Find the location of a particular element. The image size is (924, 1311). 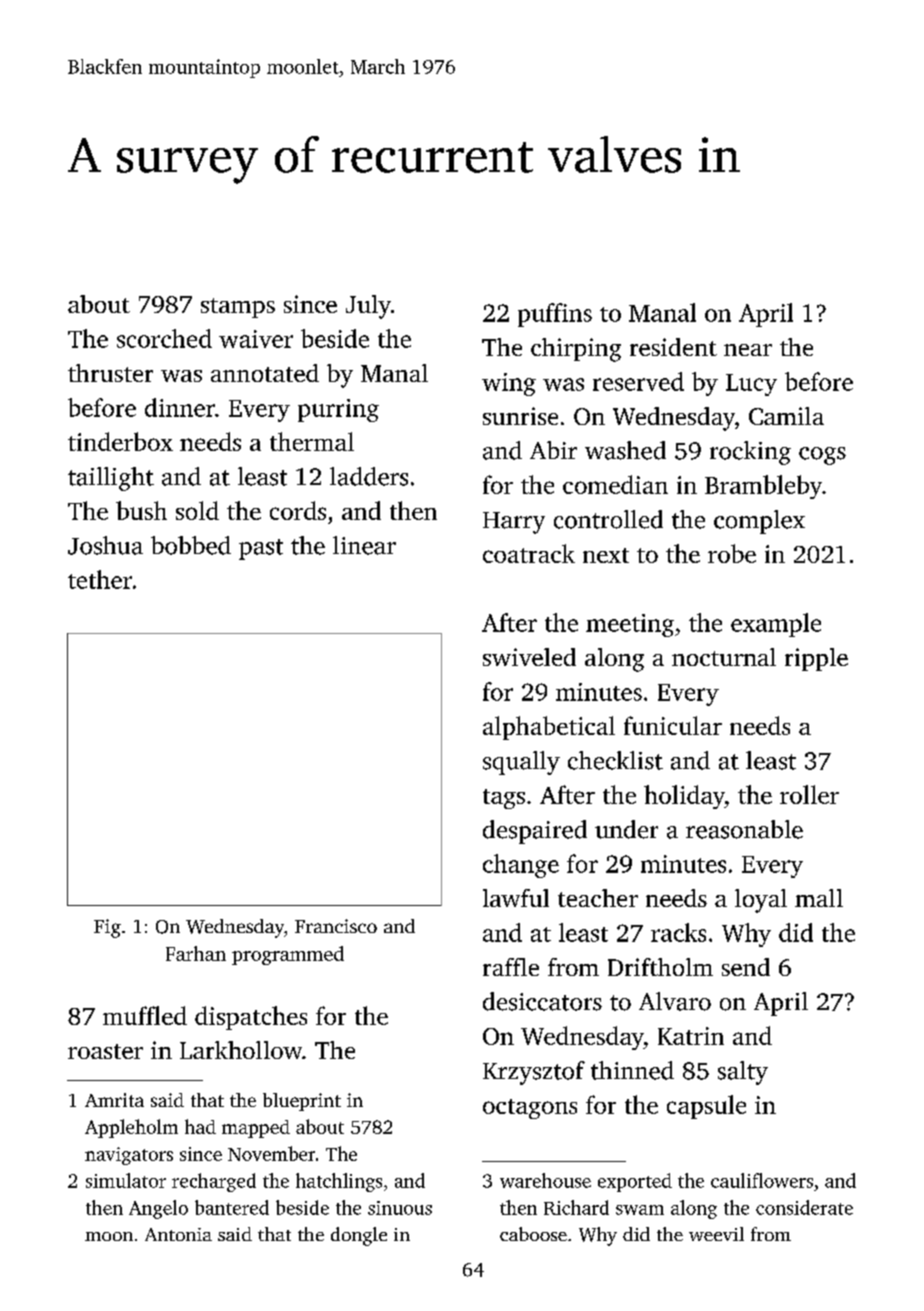

dongle is located at coordinates (359, 1236).
